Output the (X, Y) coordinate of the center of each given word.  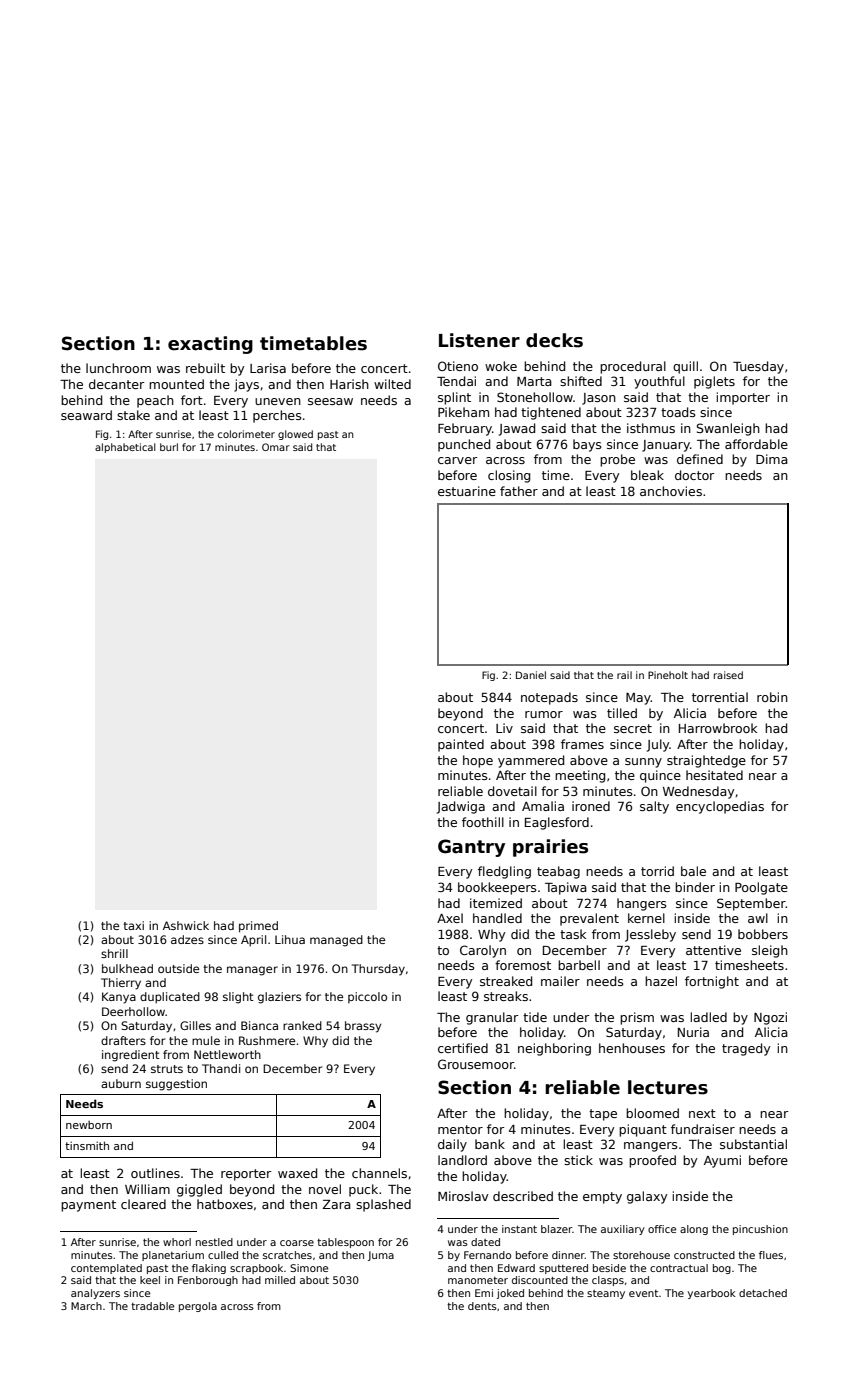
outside (178, 968)
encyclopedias (720, 807)
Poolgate (761, 888)
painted (461, 745)
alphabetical (125, 448)
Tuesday (758, 367)
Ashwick (186, 925)
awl (758, 918)
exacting (210, 345)
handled (497, 918)
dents (482, 1306)
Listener (479, 340)
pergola (198, 1307)
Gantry (471, 848)
